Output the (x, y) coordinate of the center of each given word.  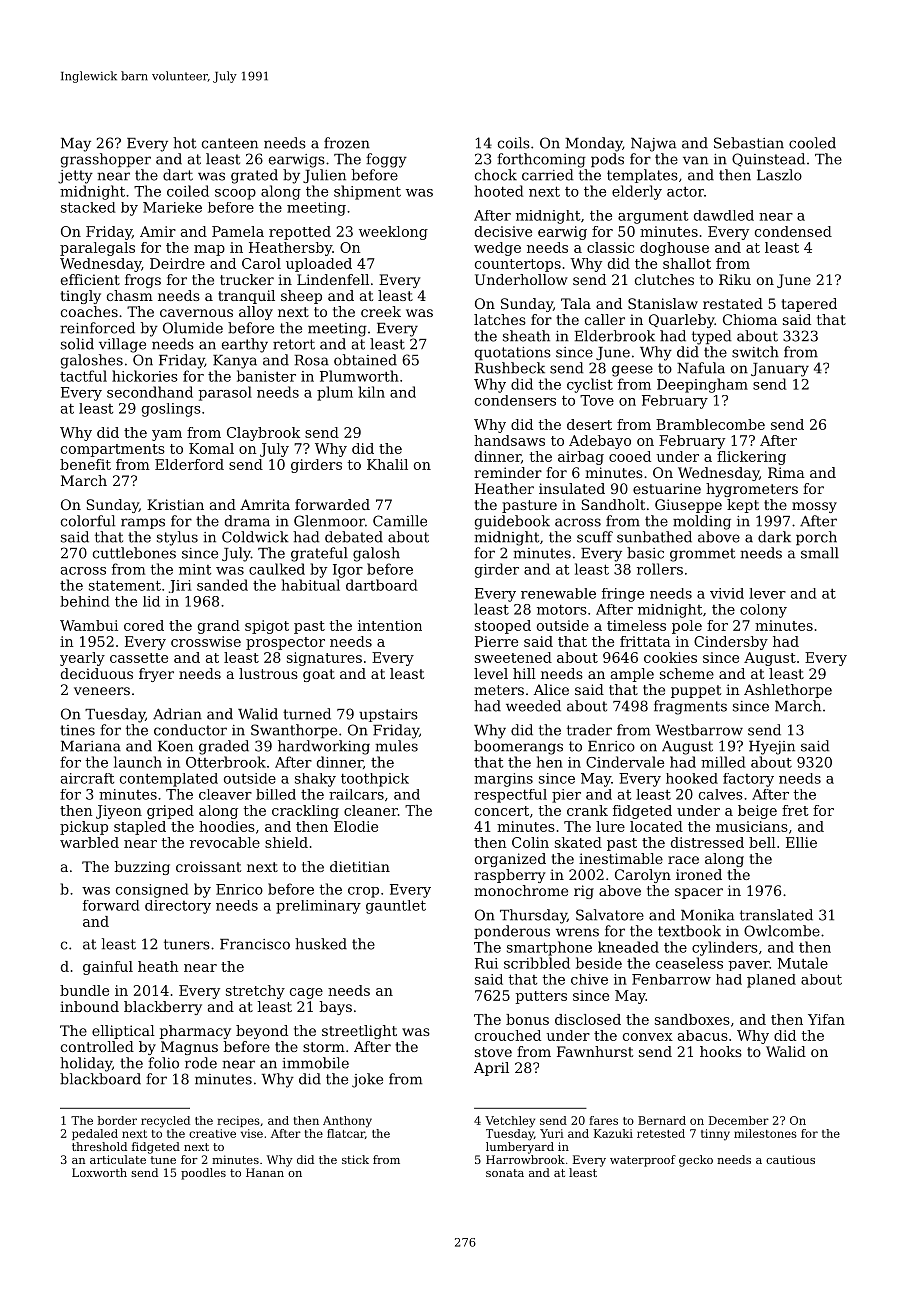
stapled (140, 828)
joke (367, 1080)
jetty (75, 177)
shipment (367, 192)
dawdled (724, 215)
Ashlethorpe (788, 691)
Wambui (89, 625)
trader (589, 730)
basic (645, 553)
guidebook (512, 522)
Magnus (189, 1048)
